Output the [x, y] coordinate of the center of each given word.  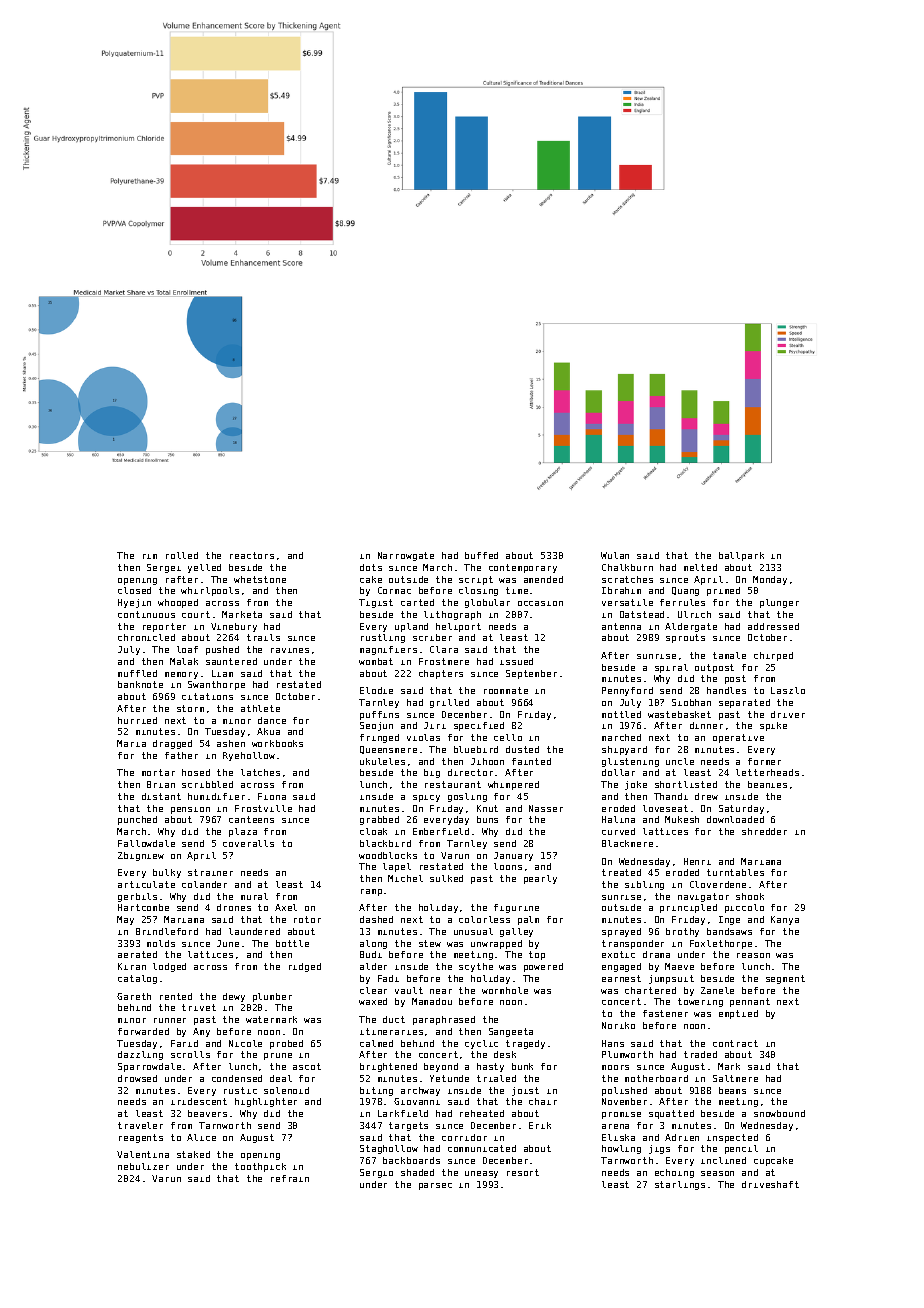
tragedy [525, 1044]
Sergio [376, 1173]
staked [193, 1154]
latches [260, 772]
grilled [449, 703]
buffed [481, 555]
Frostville [263, 808]
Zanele [717, 990]
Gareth [134, 996]
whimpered [513, 785]
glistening [630, 762]
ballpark [741, 556]
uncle [680, 761]
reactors [252, 555]
